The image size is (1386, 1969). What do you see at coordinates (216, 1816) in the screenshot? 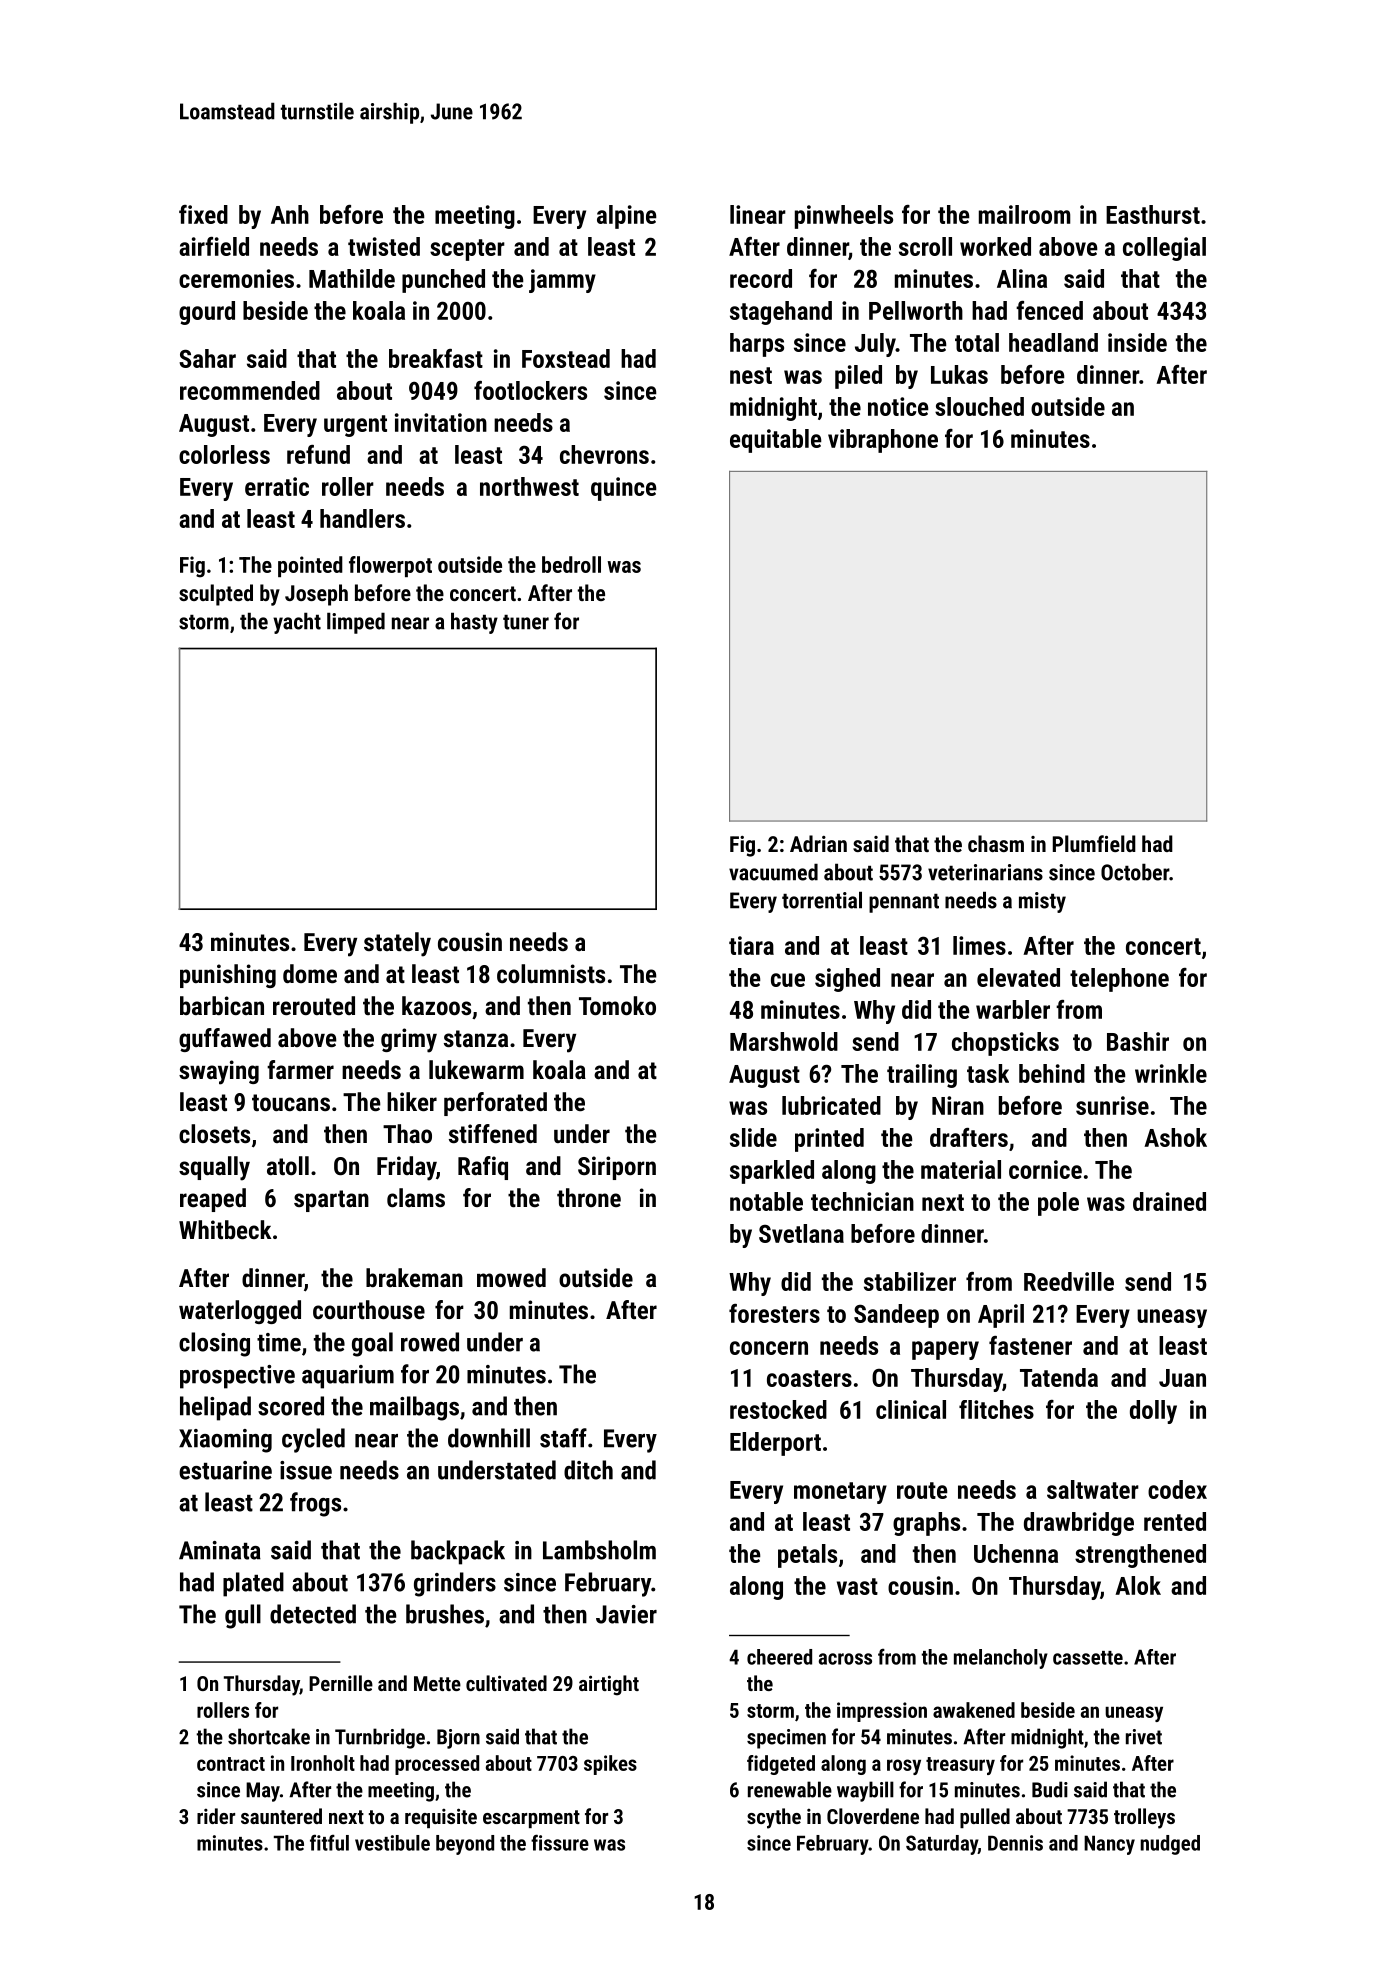
I see `rider` at bounding box center [216, 1816].
